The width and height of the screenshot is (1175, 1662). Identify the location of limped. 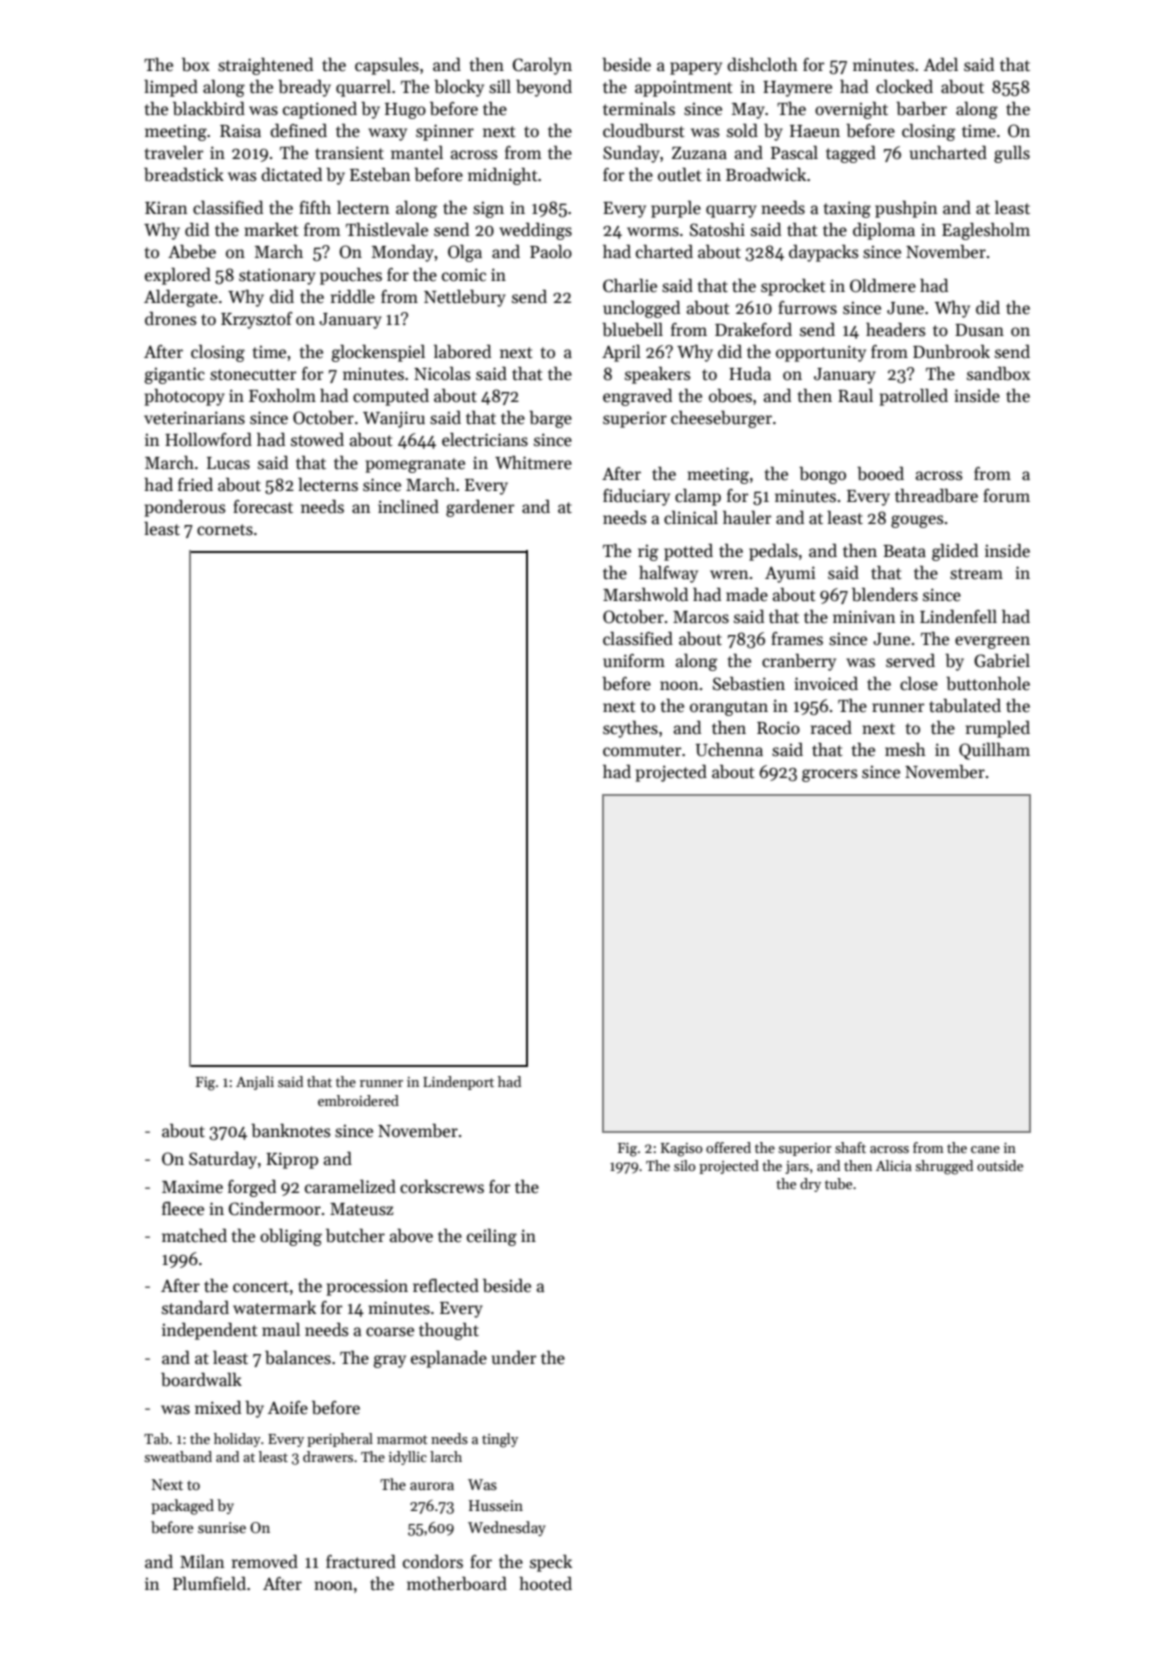
(171, 88).
